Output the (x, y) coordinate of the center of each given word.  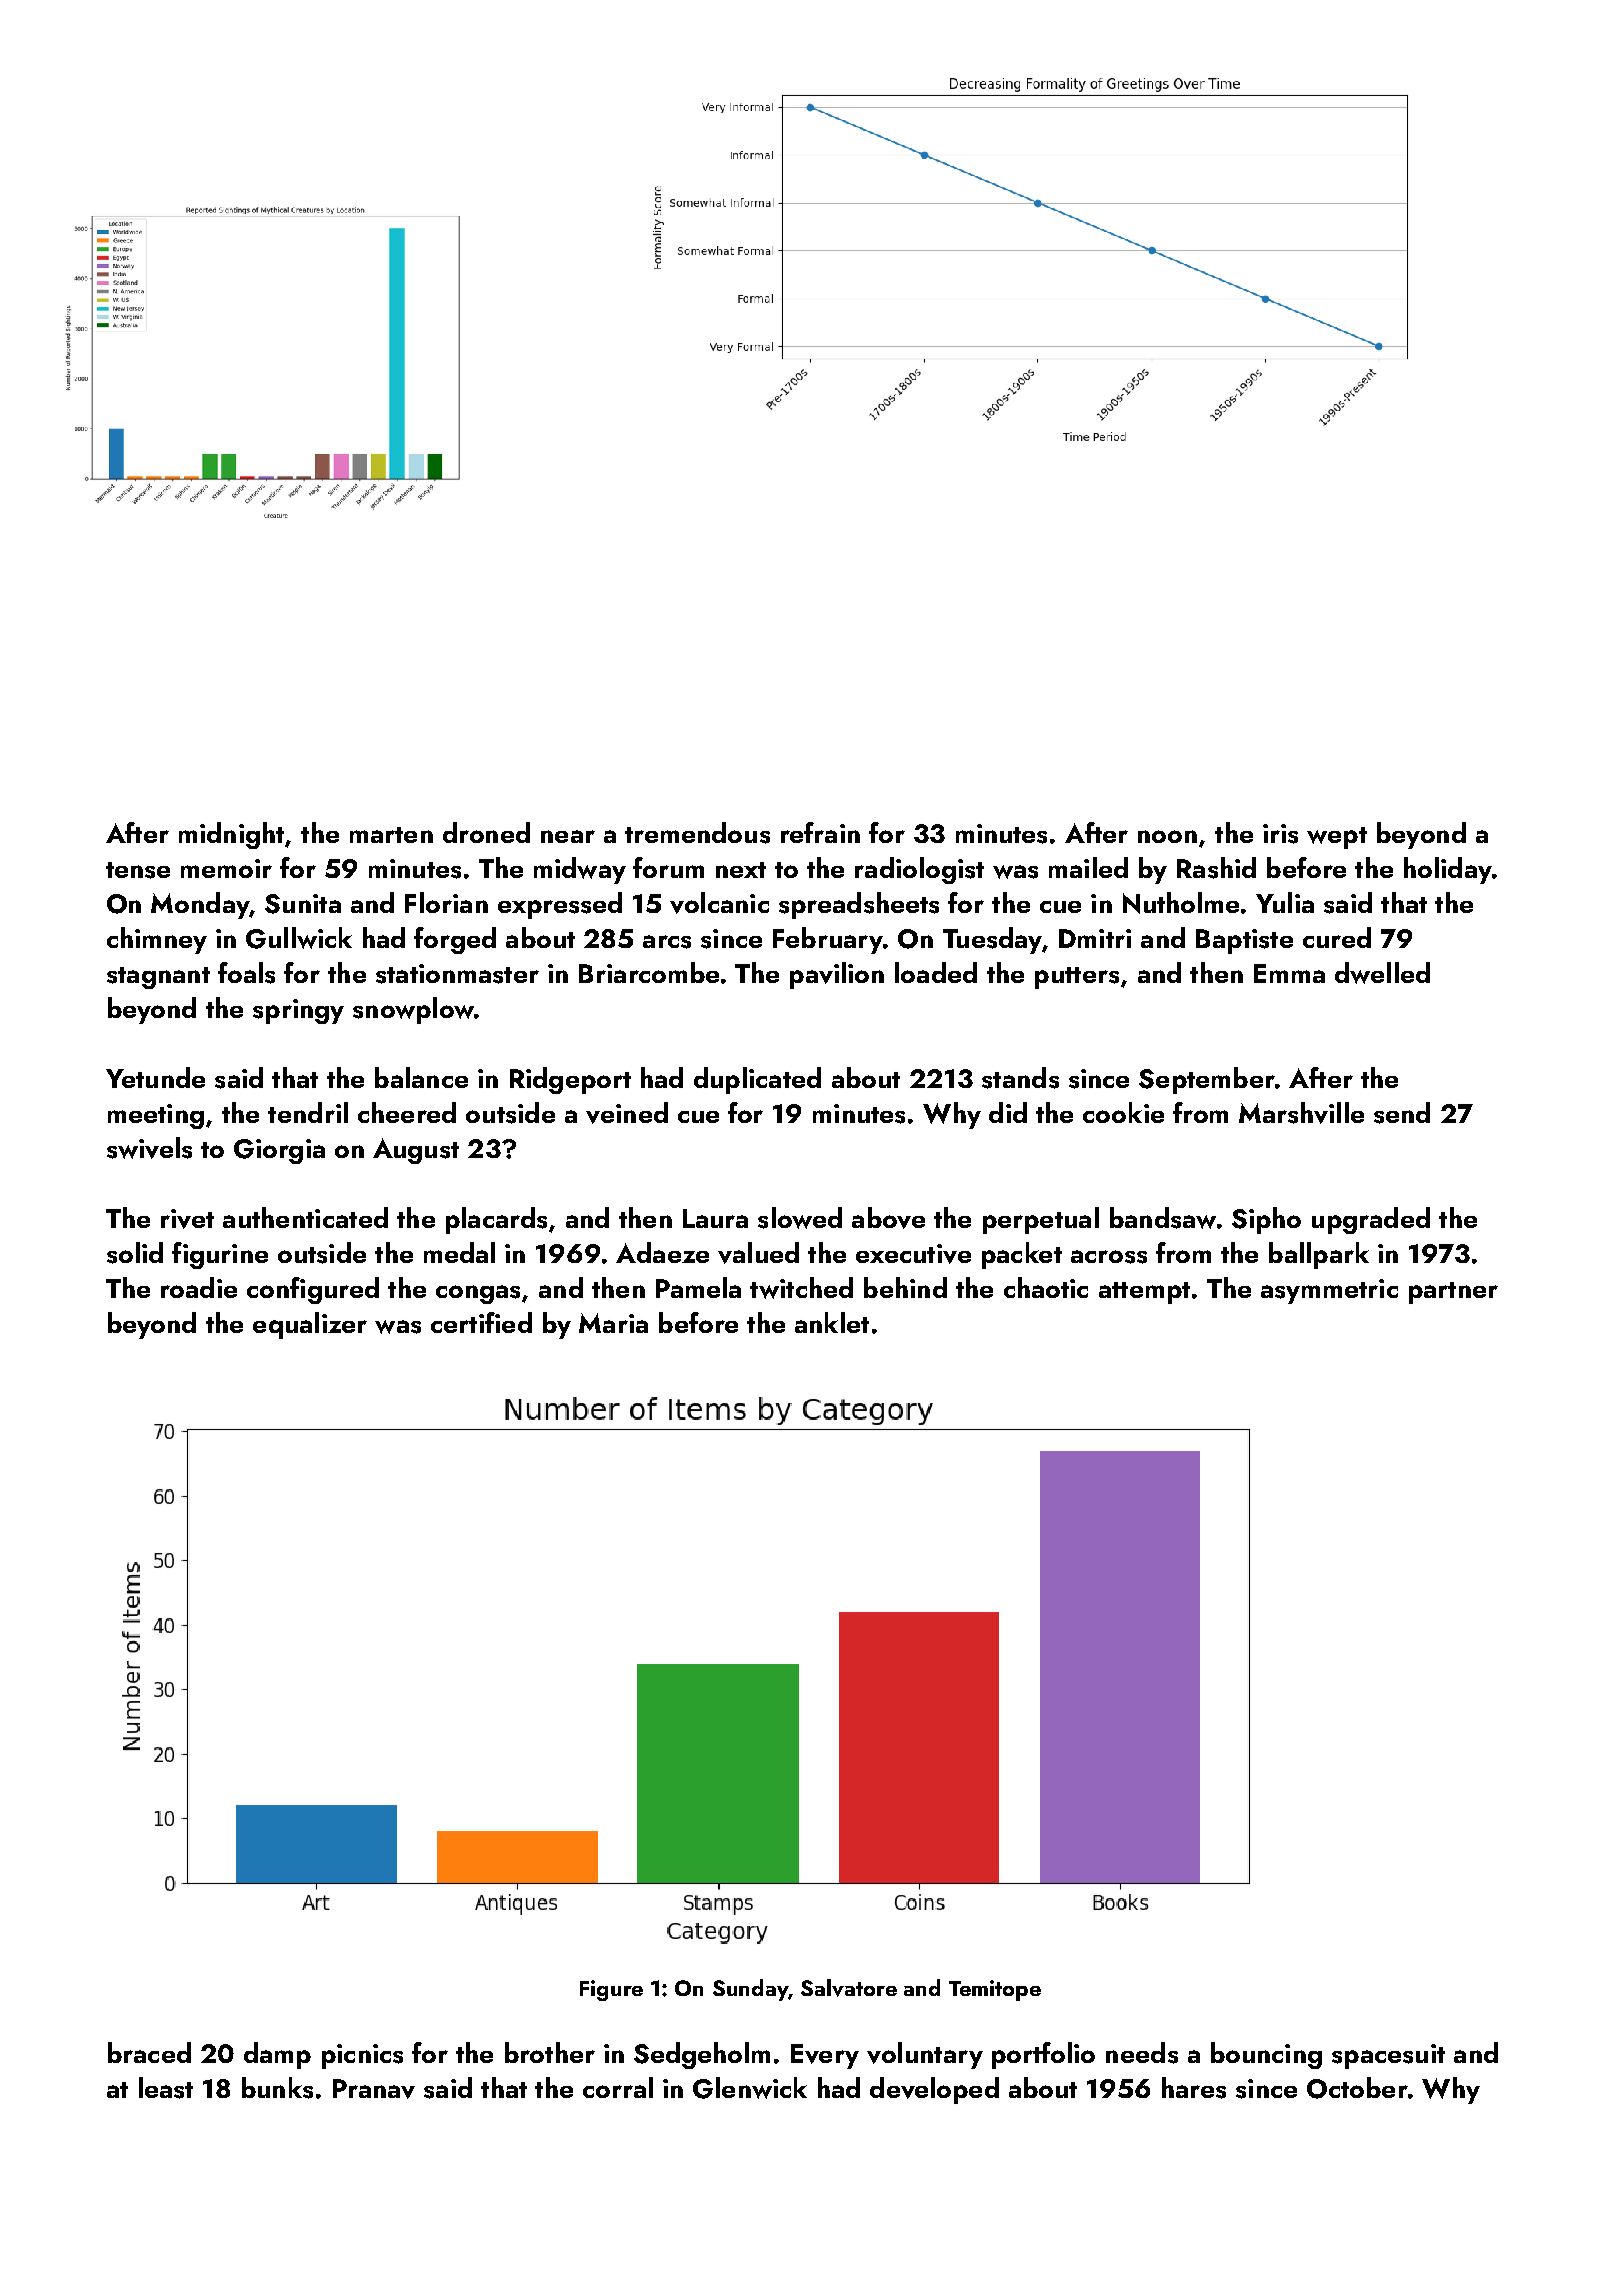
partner (1453, 1293)
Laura (715, 1218)
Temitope (995, 1990)
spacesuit (1388, 2056)
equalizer (310, 1325)
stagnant (158, 978)
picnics (362, 2056)
